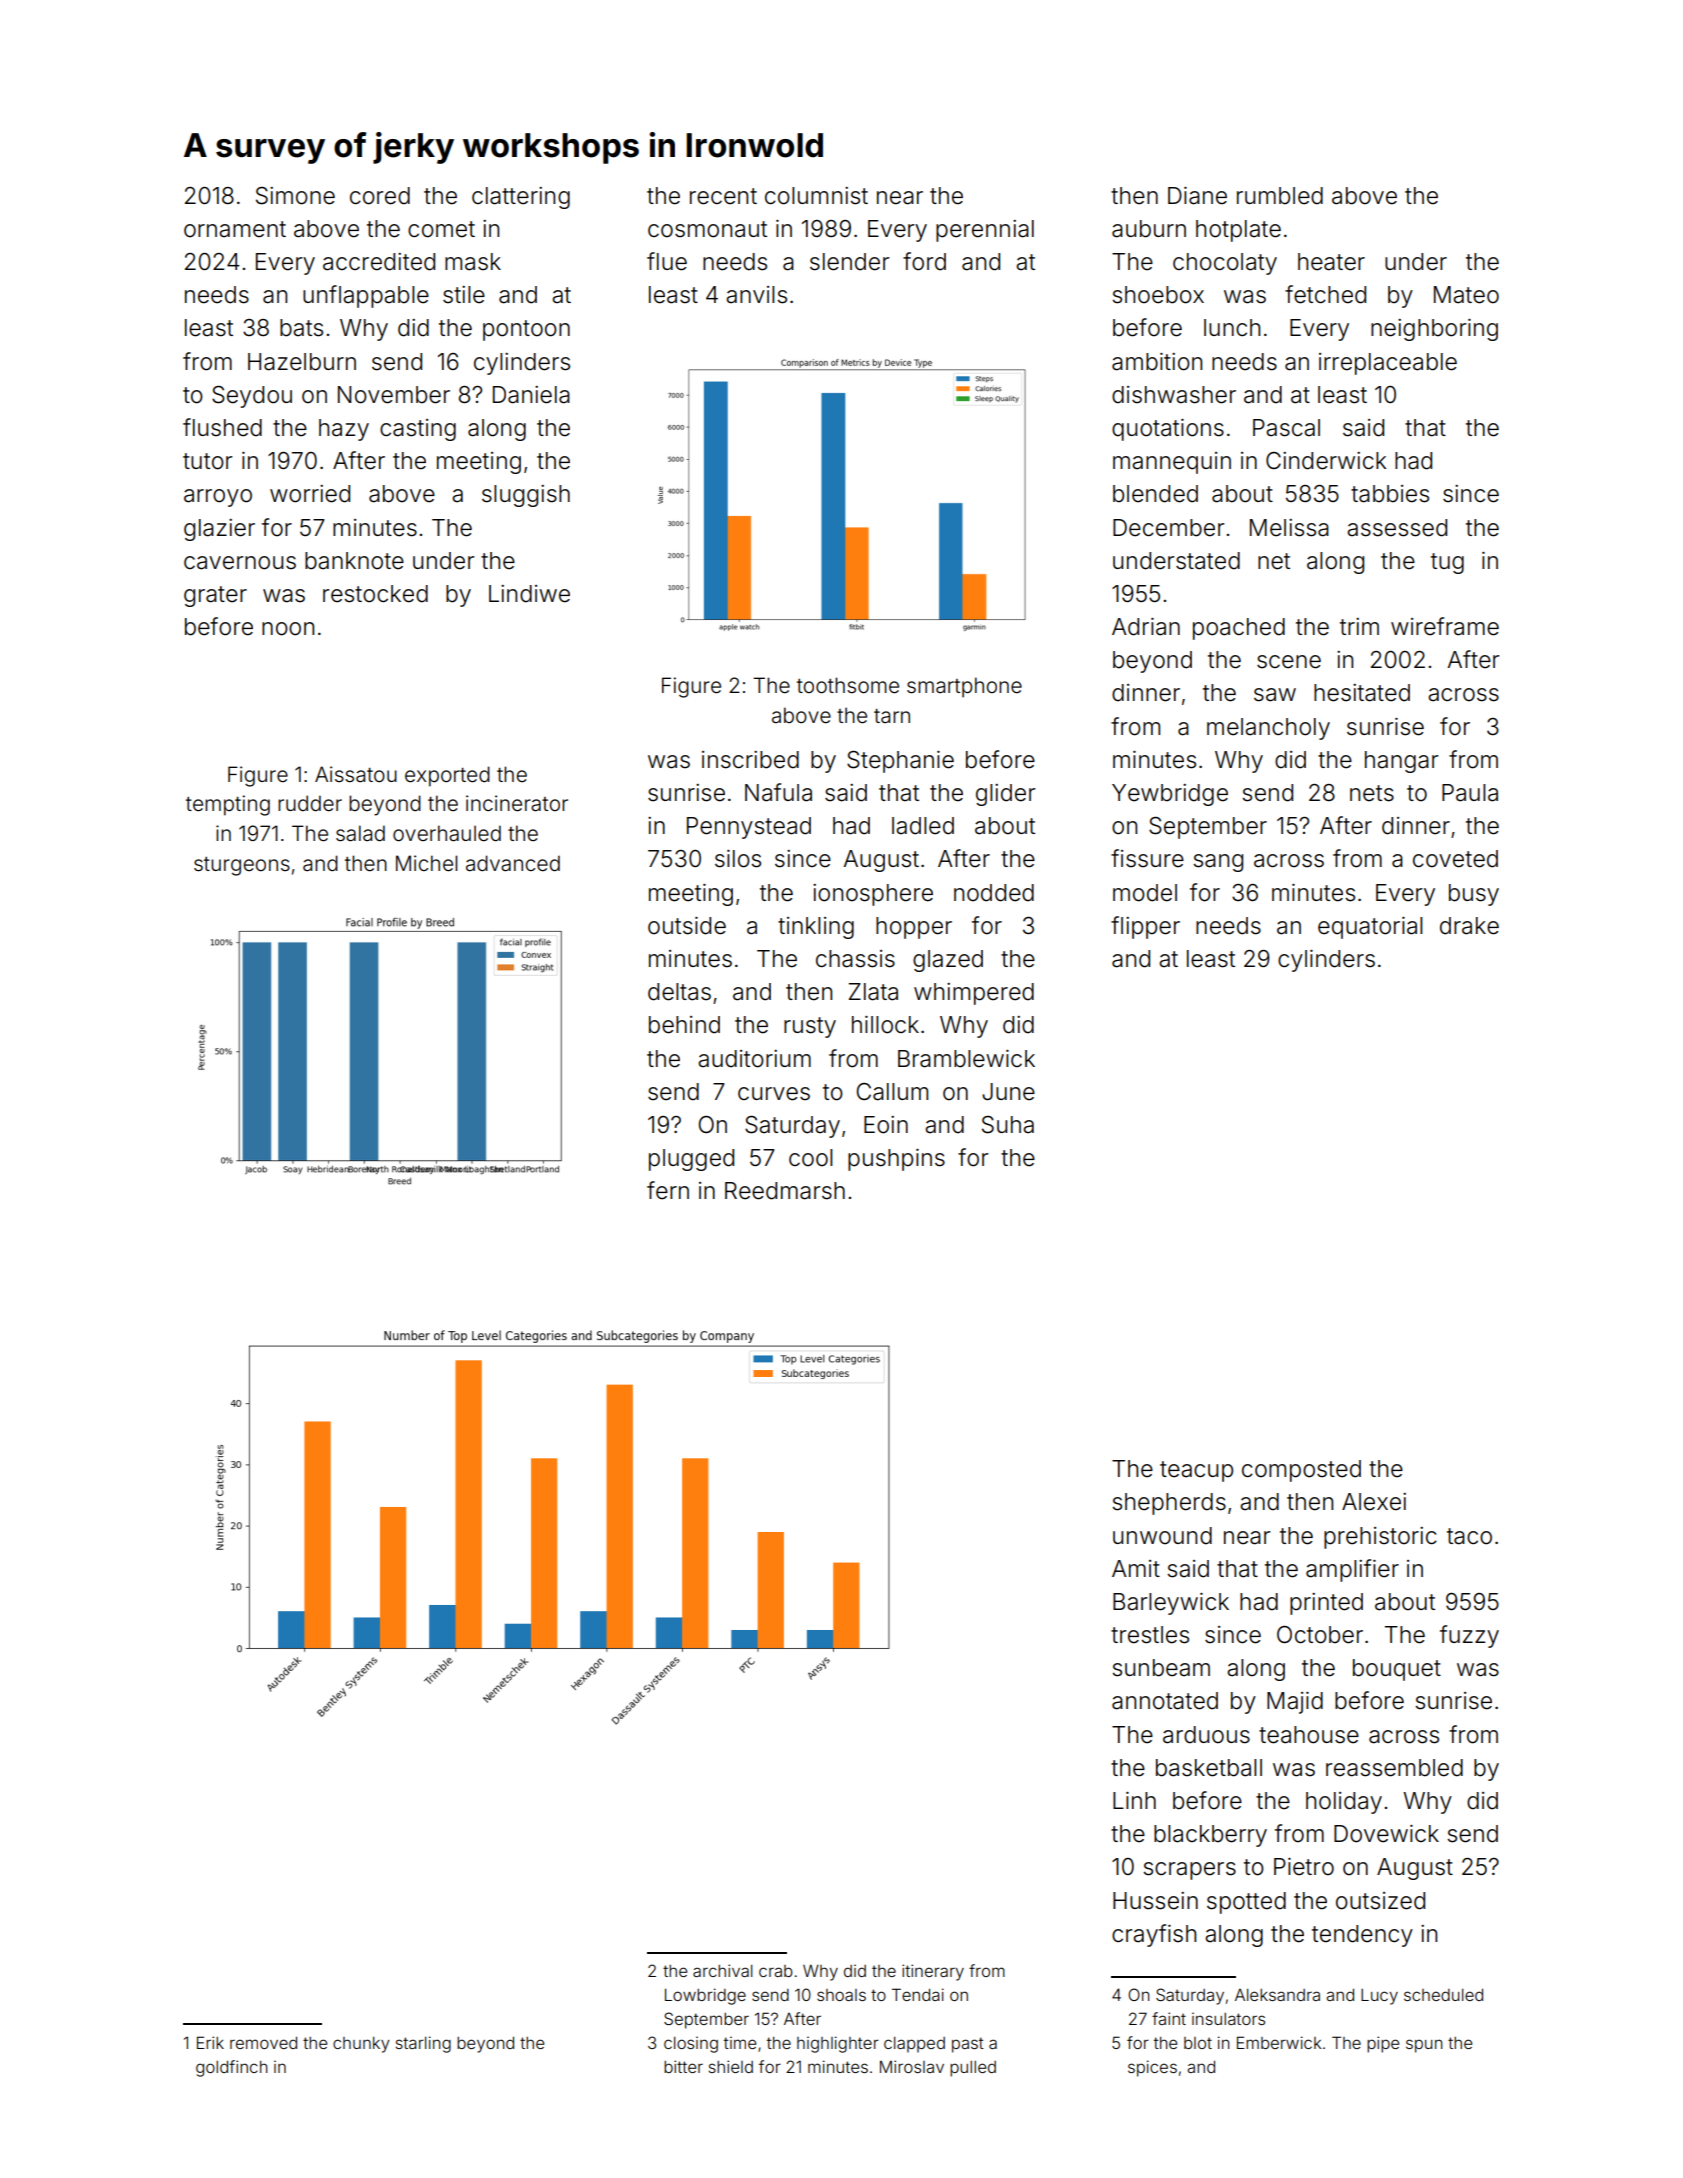 The image size is (1683, 2178). Describe the element at coordinates (263, 2043) in the screenshot. I see `removed` at that location.
